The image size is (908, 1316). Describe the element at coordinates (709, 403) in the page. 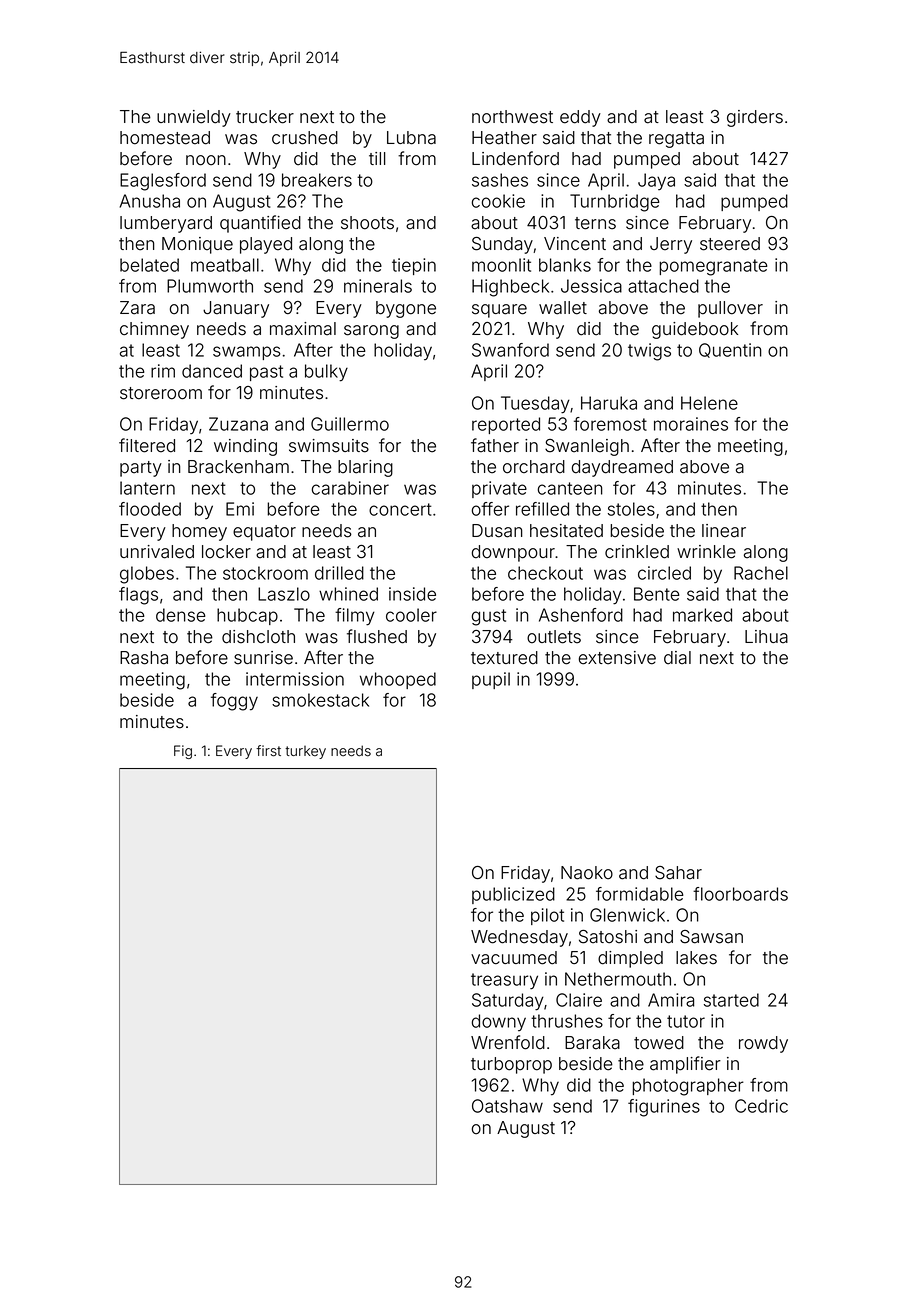

I see `Helene` at that location.
